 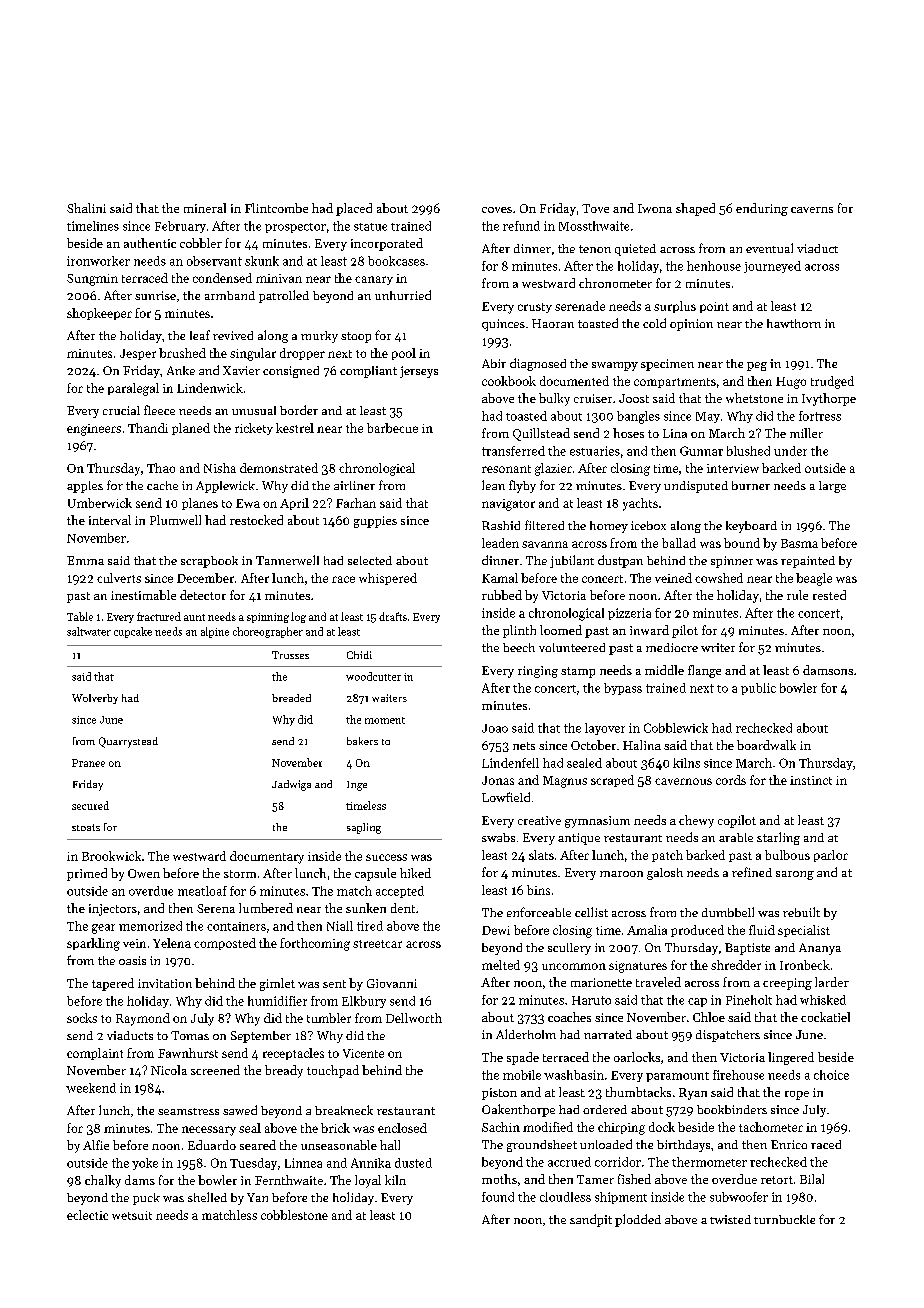 What do you see at coordinates (294, 1215) in the image?
I see `cobblestone` at bounding box center [294, 1215].
